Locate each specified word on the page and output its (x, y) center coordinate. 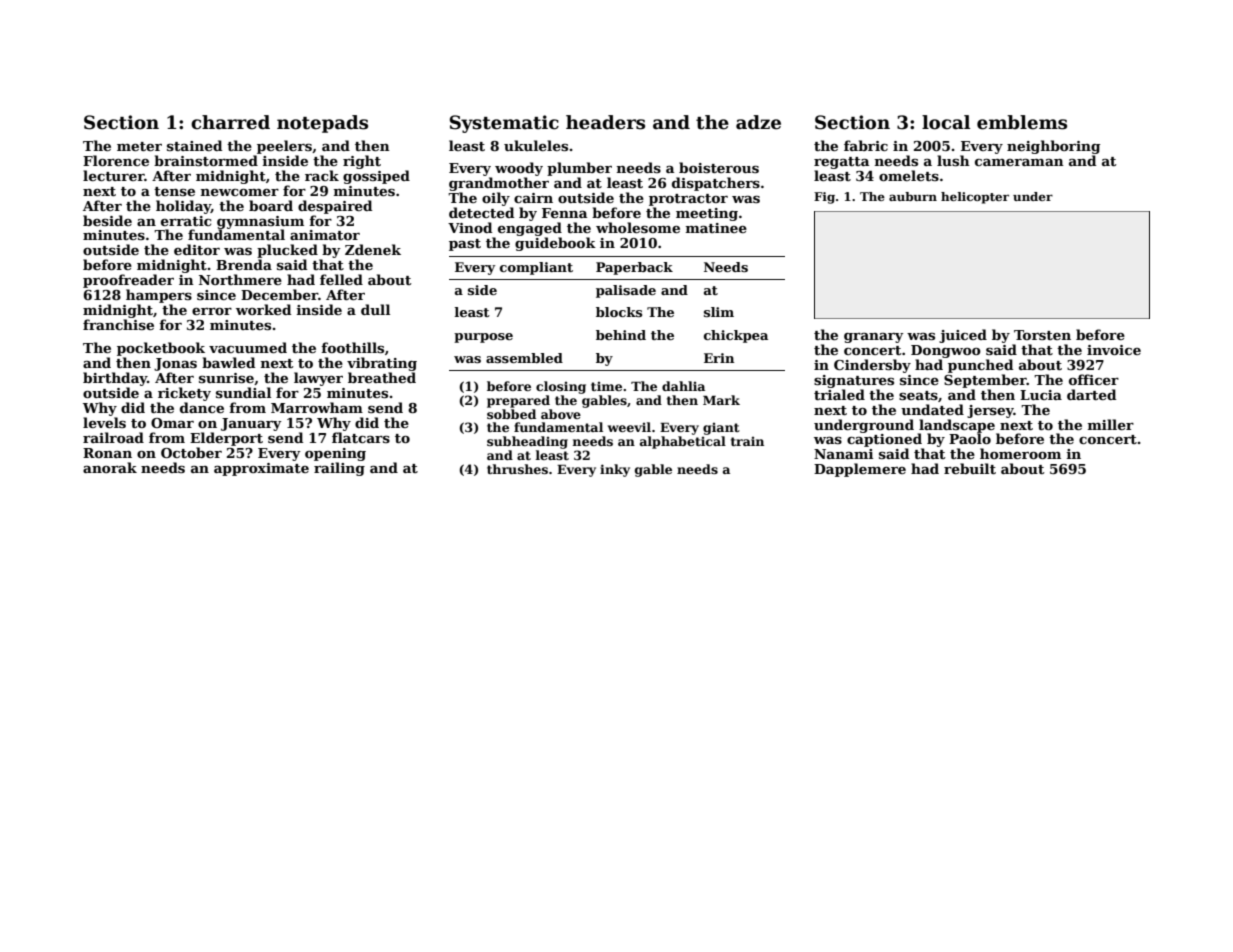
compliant (536, 268)
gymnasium (260, 222)
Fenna (564, 213)
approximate (261, 469)
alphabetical (683, 442)
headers (605, 122)
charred (230, 122)
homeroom (1020, 453)
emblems (1022, 122)
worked (263, 309)
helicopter (975, 198)
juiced (963, 336)
